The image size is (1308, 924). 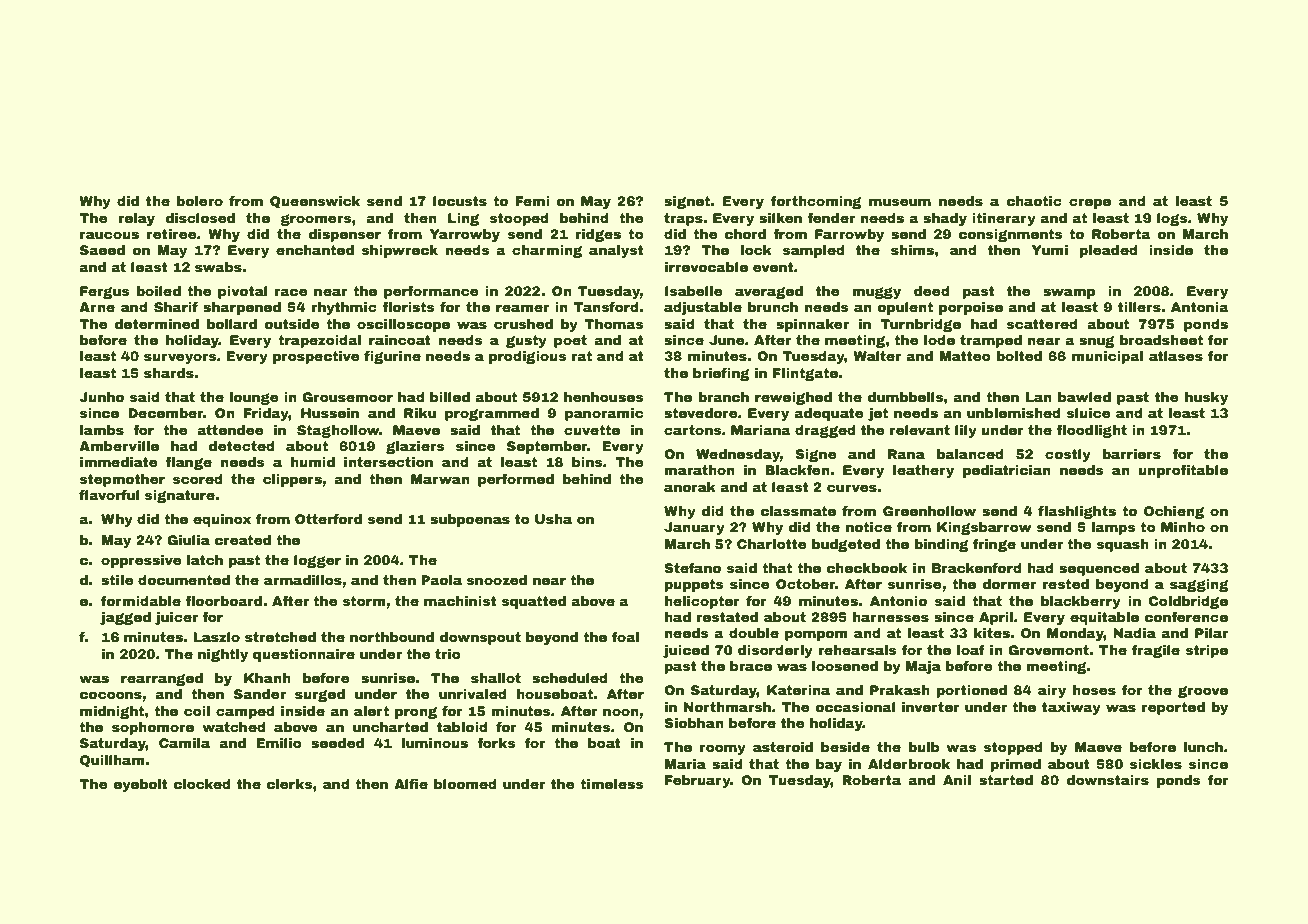 I want to click on eyebolt, so click(x=140, y=785).
